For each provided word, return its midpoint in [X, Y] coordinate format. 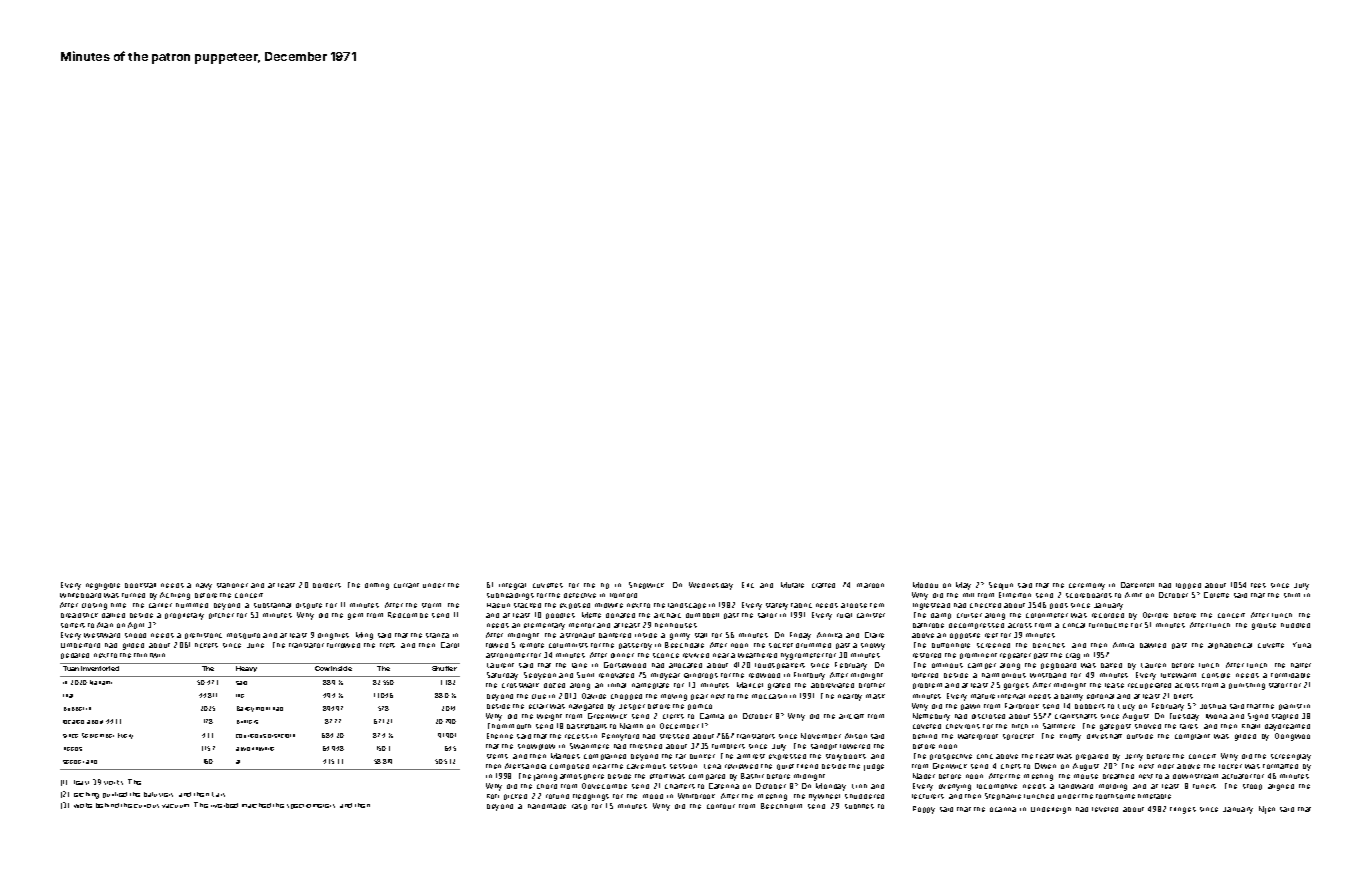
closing [94, 606]
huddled [1295, 625]
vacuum [175, 806]
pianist [1290, 707]
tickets [206, 645]
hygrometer [802, 656]
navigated [586, 707]
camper [982, 666]
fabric [801, 605]
